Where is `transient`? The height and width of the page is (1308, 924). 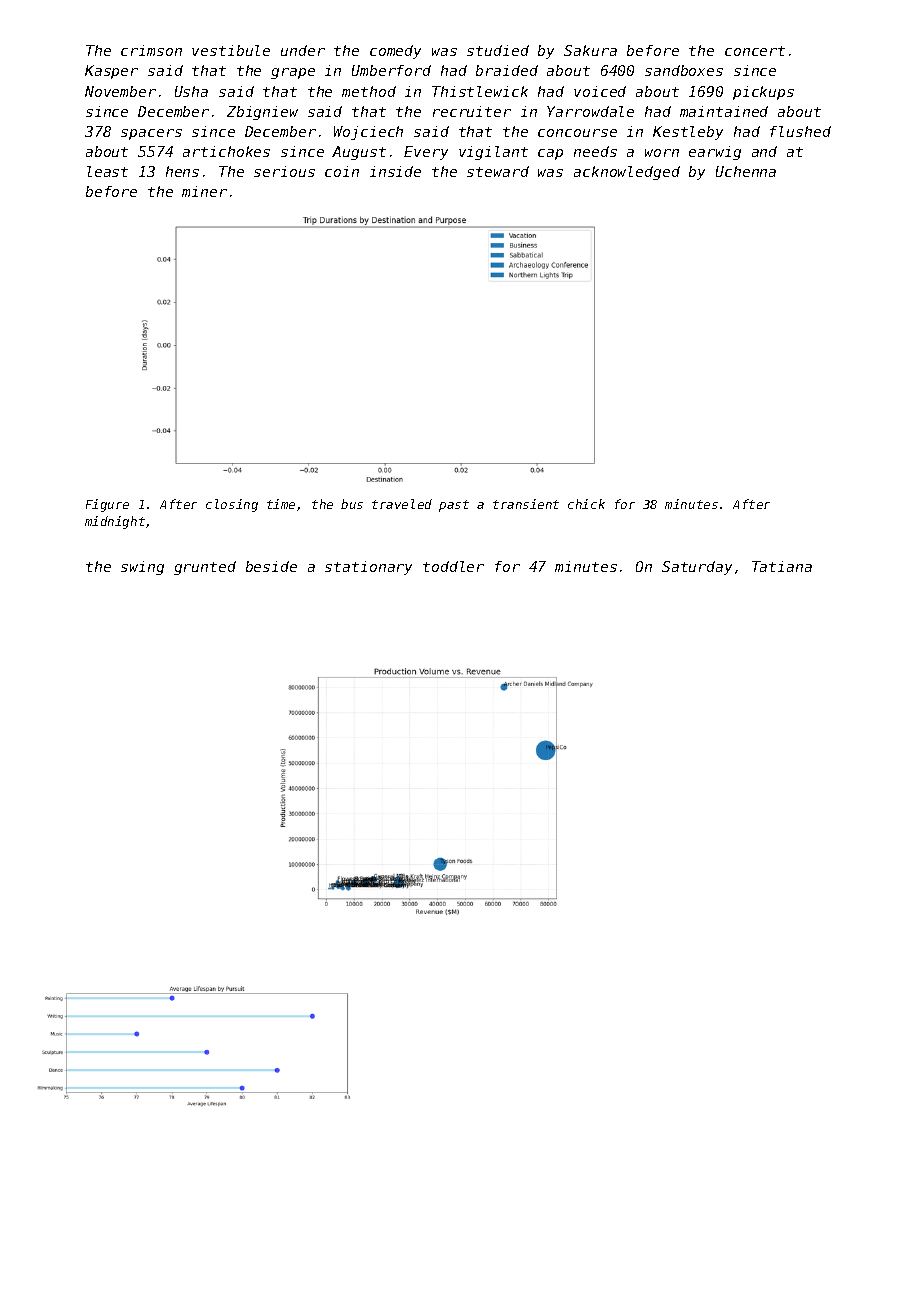 transient is located at coordinates (526, 504).
